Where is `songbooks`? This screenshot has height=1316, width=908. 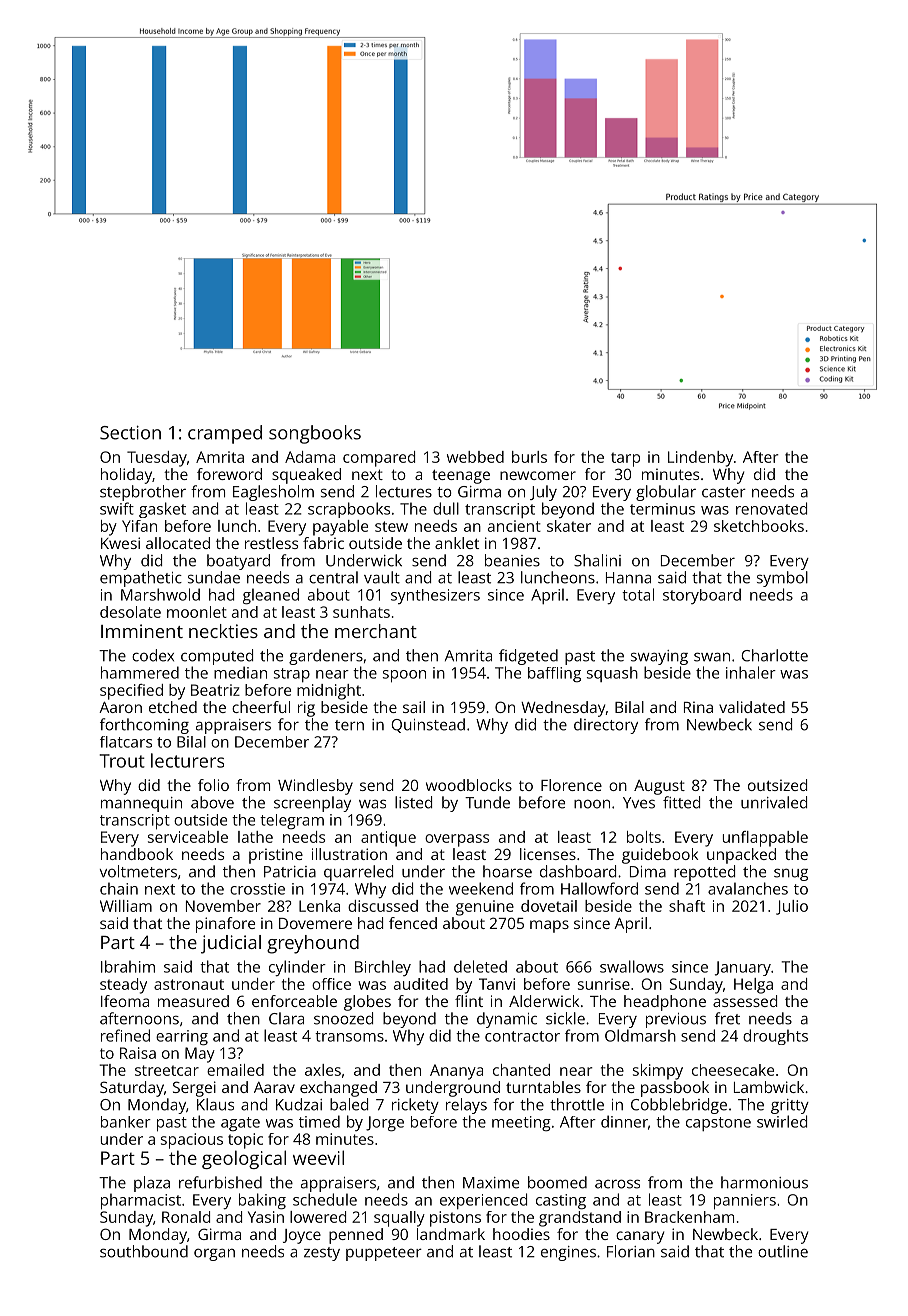
songbooks is located at coordinates (315, 434).
